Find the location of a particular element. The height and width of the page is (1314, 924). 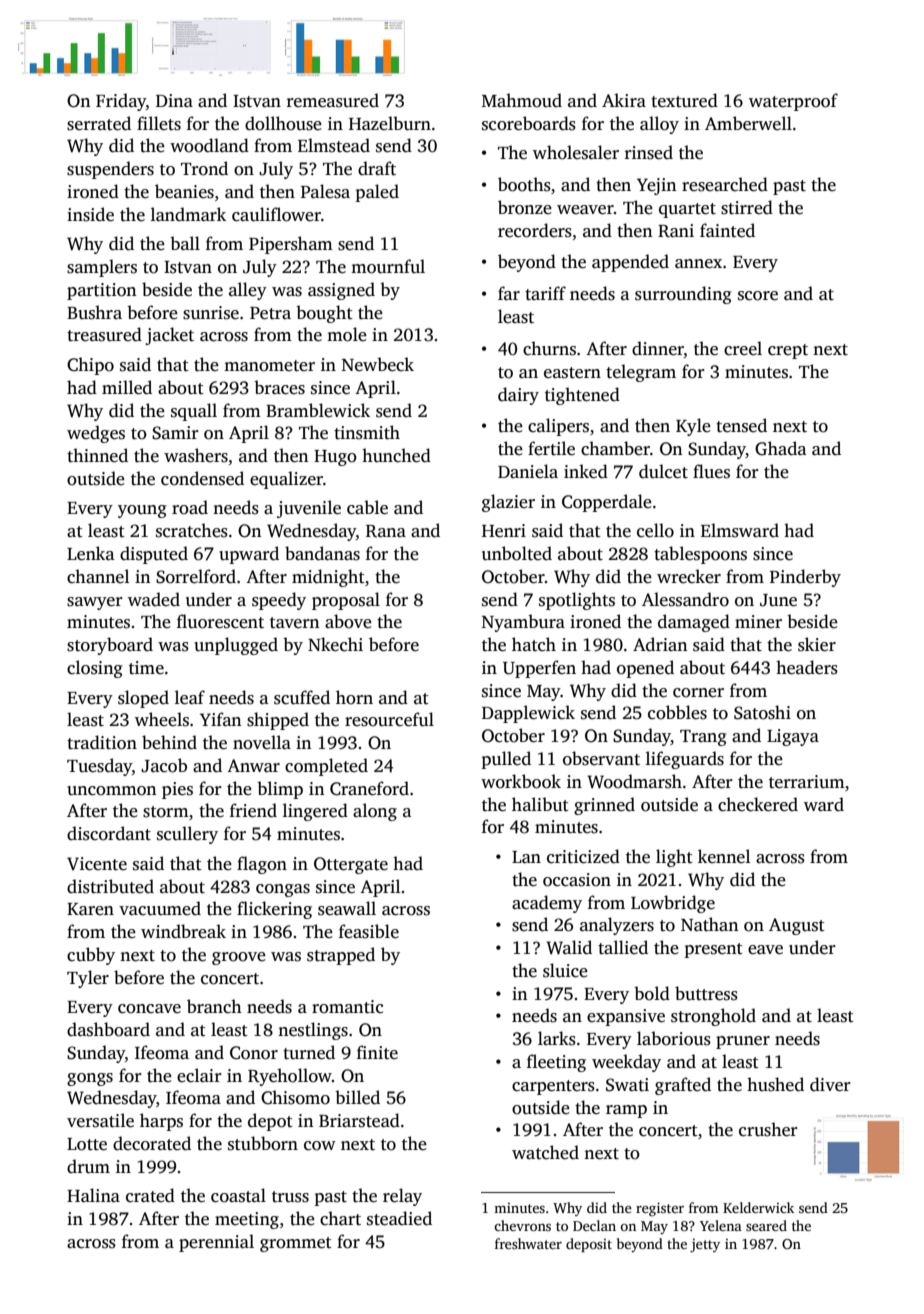

academy is located at coordinates (547, 904).
